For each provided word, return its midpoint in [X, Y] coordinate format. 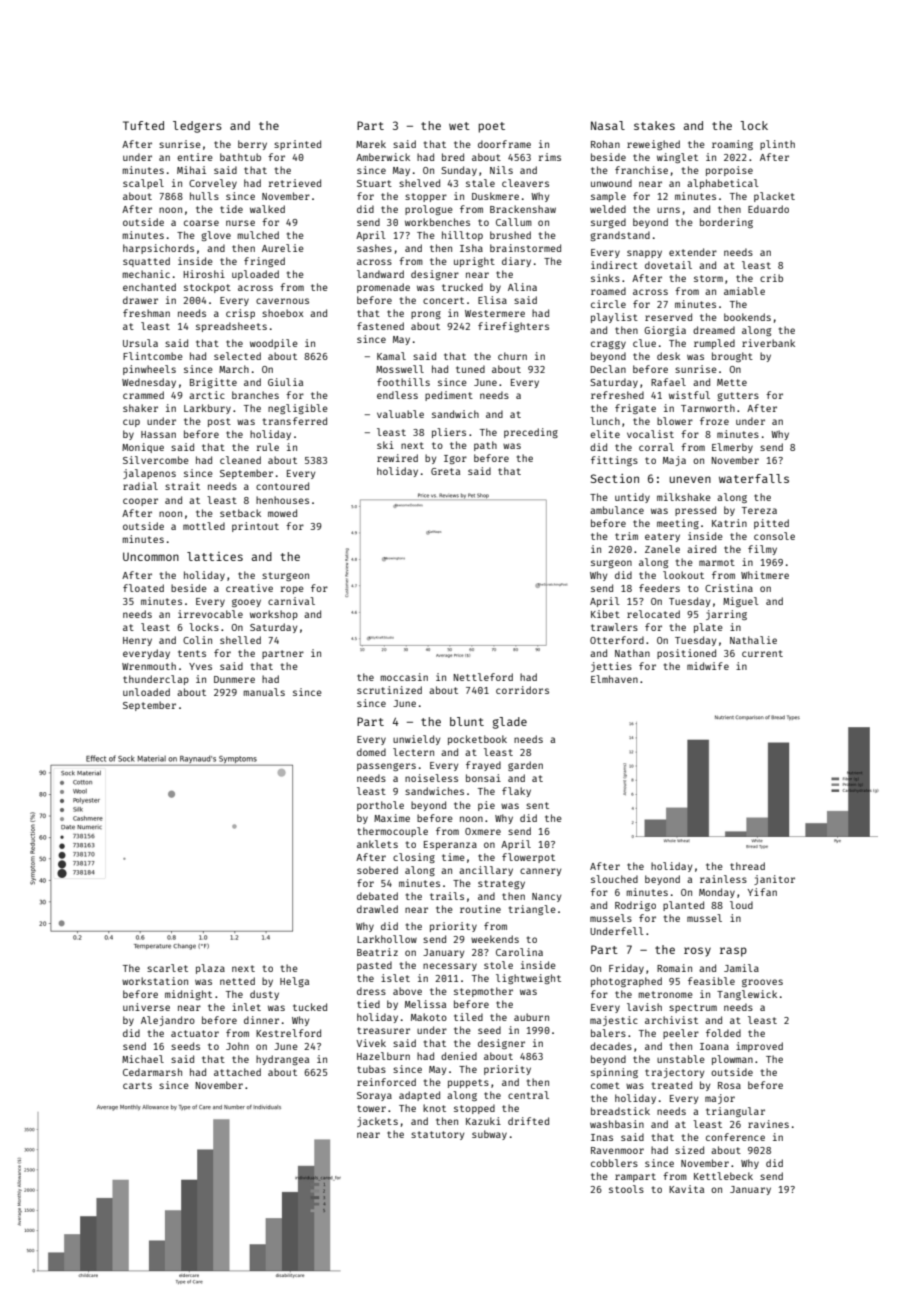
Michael [143, 1059]
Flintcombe [153, 356]
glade [510, 723]
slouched [614, 879]
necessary [450, 967]
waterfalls [754, 478]
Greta [445, 471]
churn [512, 356]
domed [371, 752]
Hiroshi [204, 274]
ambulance [617, 510]
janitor [774, 880]
